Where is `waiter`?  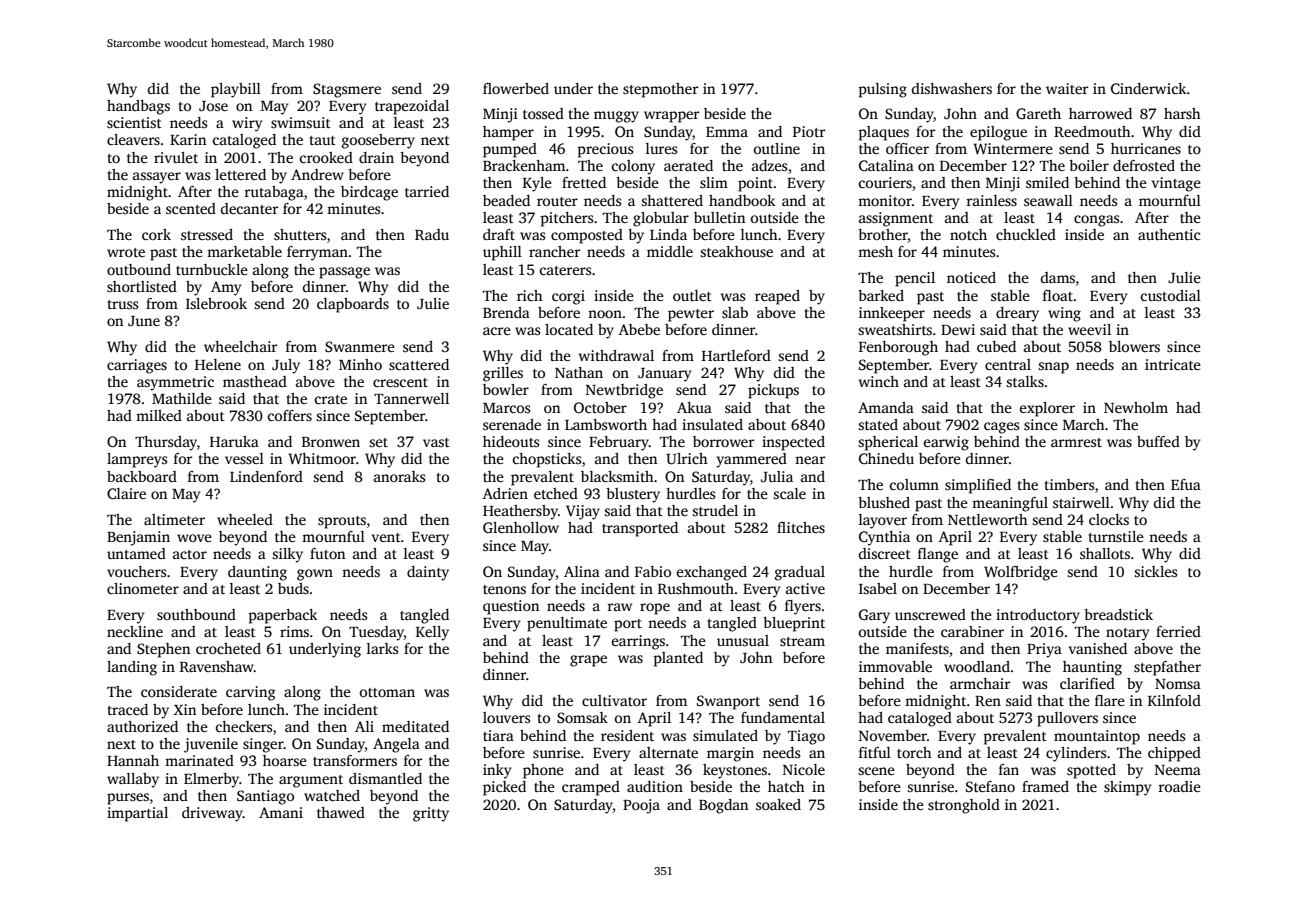 waiter is located at coordinates (1067, 88).
